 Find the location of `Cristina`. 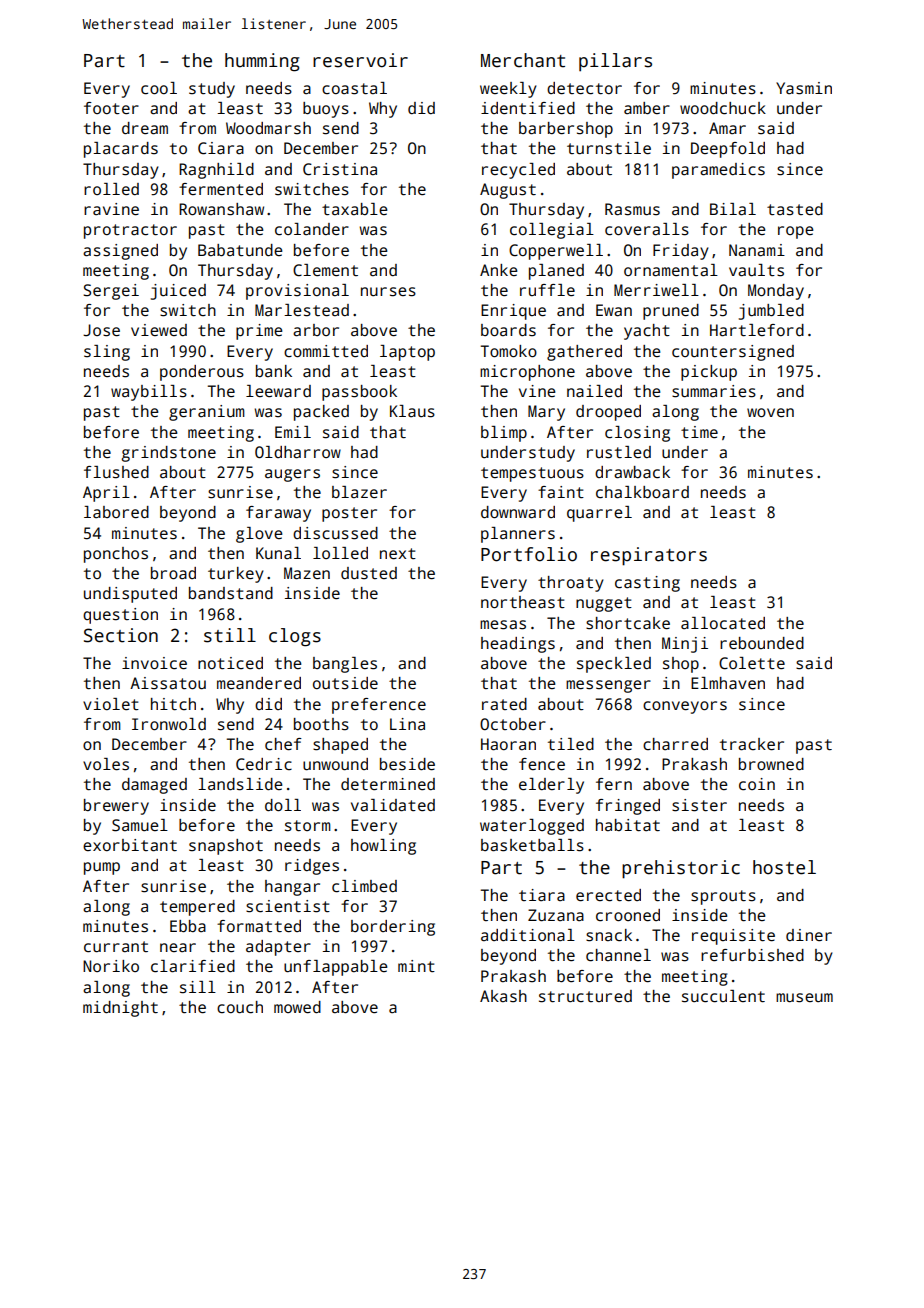

Cristina is located at coordinates (340, 169).
